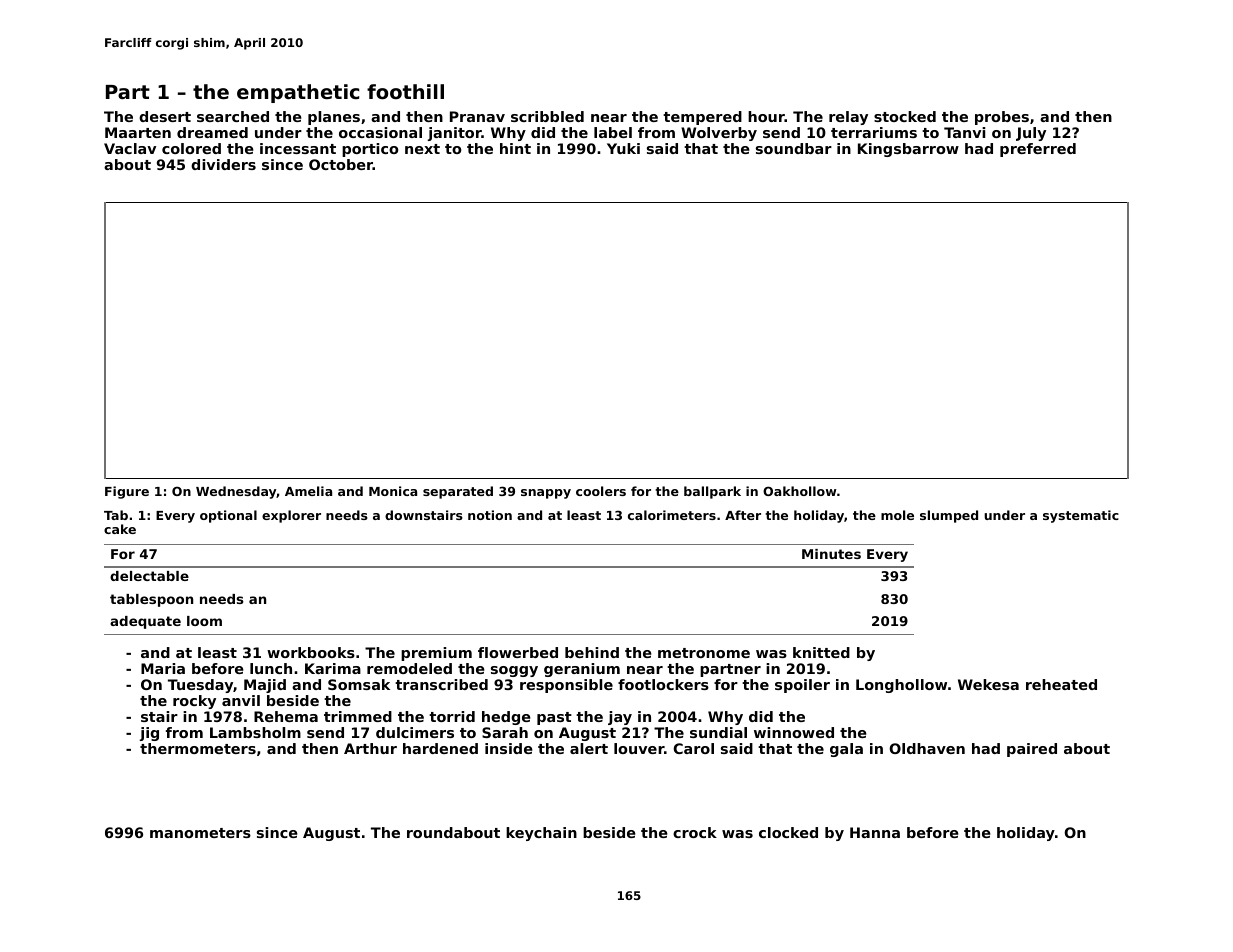 This screenshot has height=952, width=1233. What do you see at coordinates (927, 748) in the screenshot?
I see `Oldhaven` at bounding box center [927, 748].
